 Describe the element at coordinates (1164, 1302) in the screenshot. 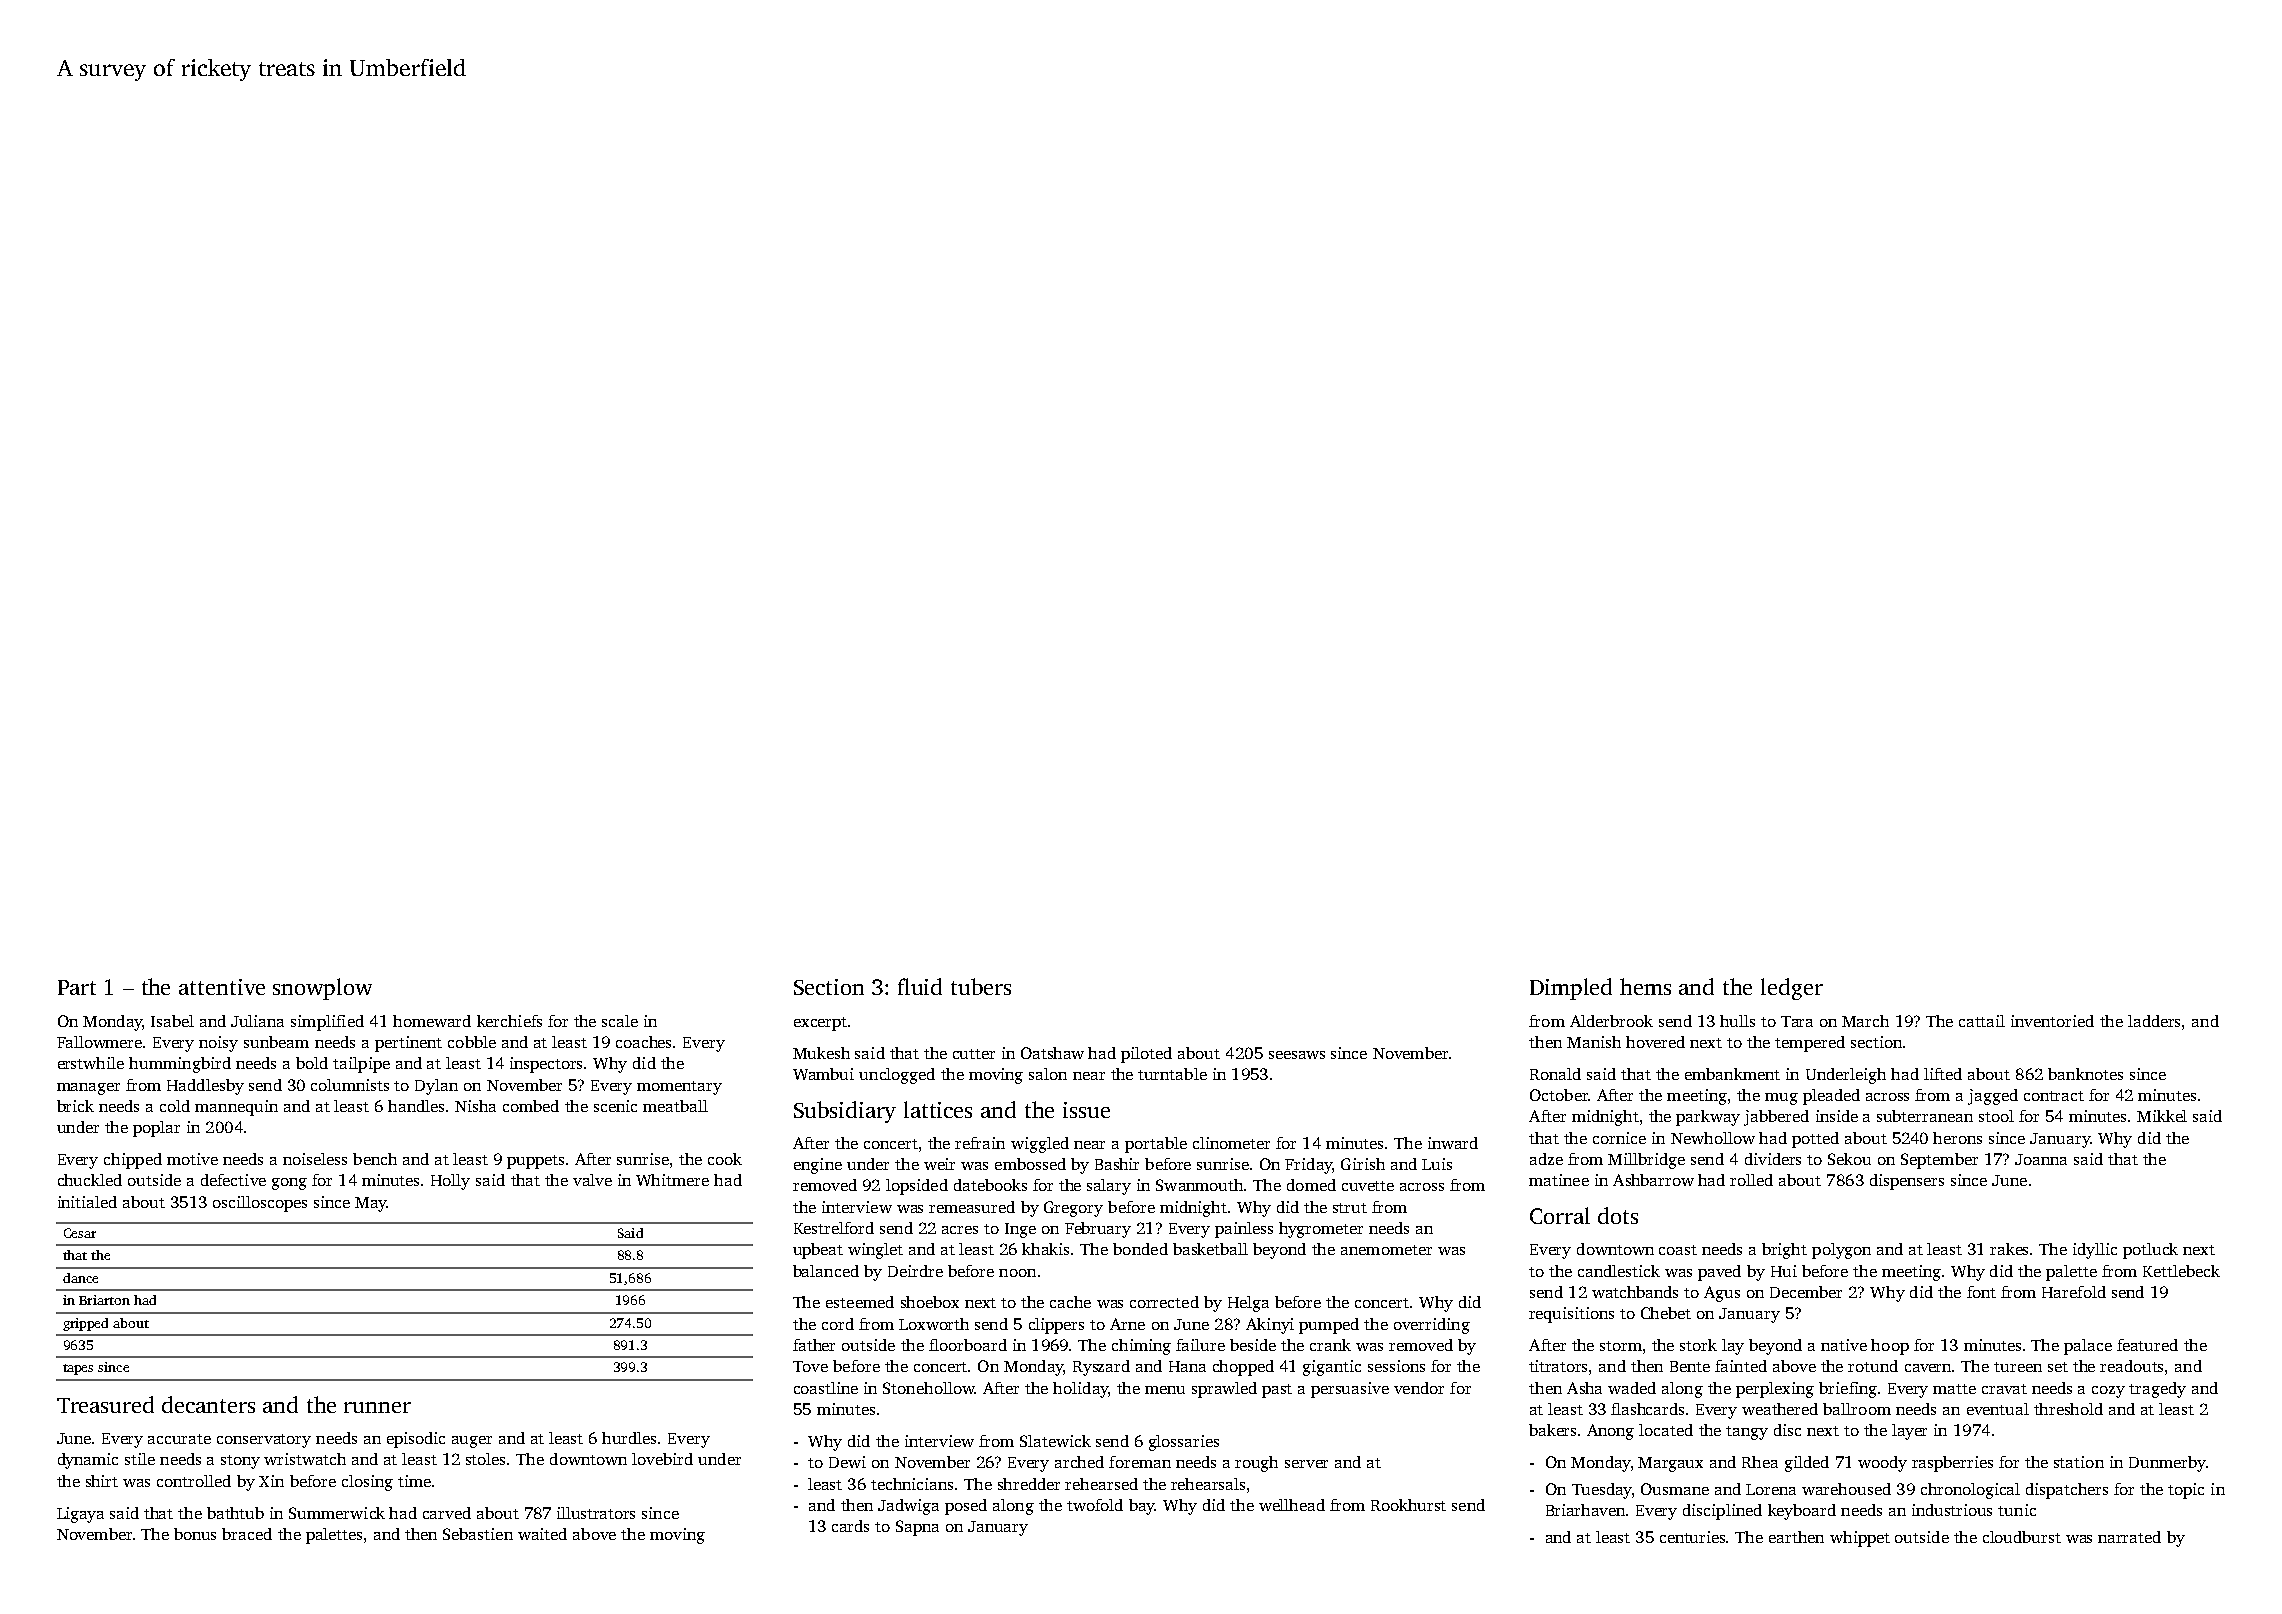

I see `corrected` at that location.
